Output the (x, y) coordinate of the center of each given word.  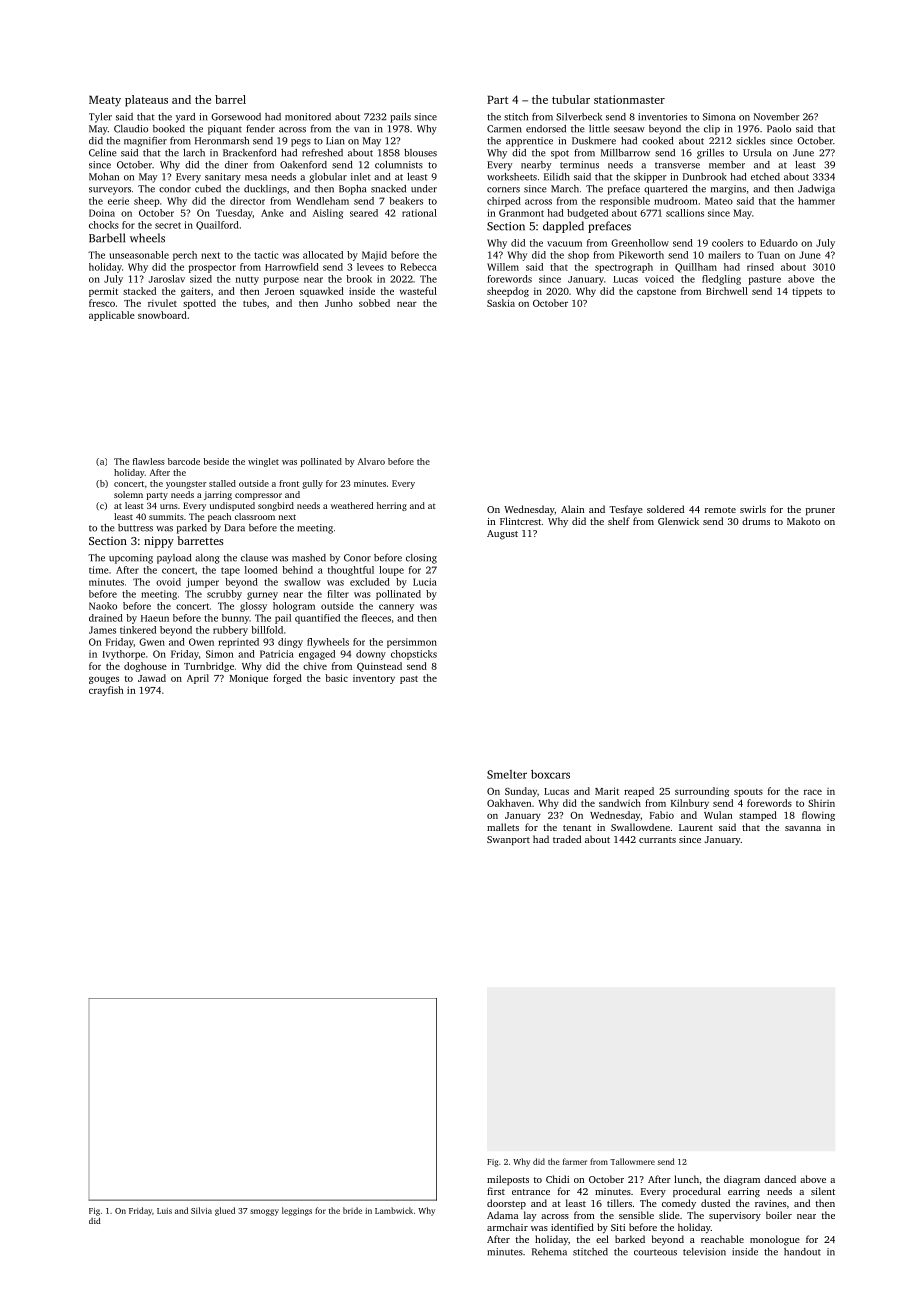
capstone (656, 293)
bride (352, 1210)
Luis (164, 1211)
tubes (255, 303)
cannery (396, 608)
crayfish (106, 691)
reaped (639, 792)
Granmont (521, 213)
